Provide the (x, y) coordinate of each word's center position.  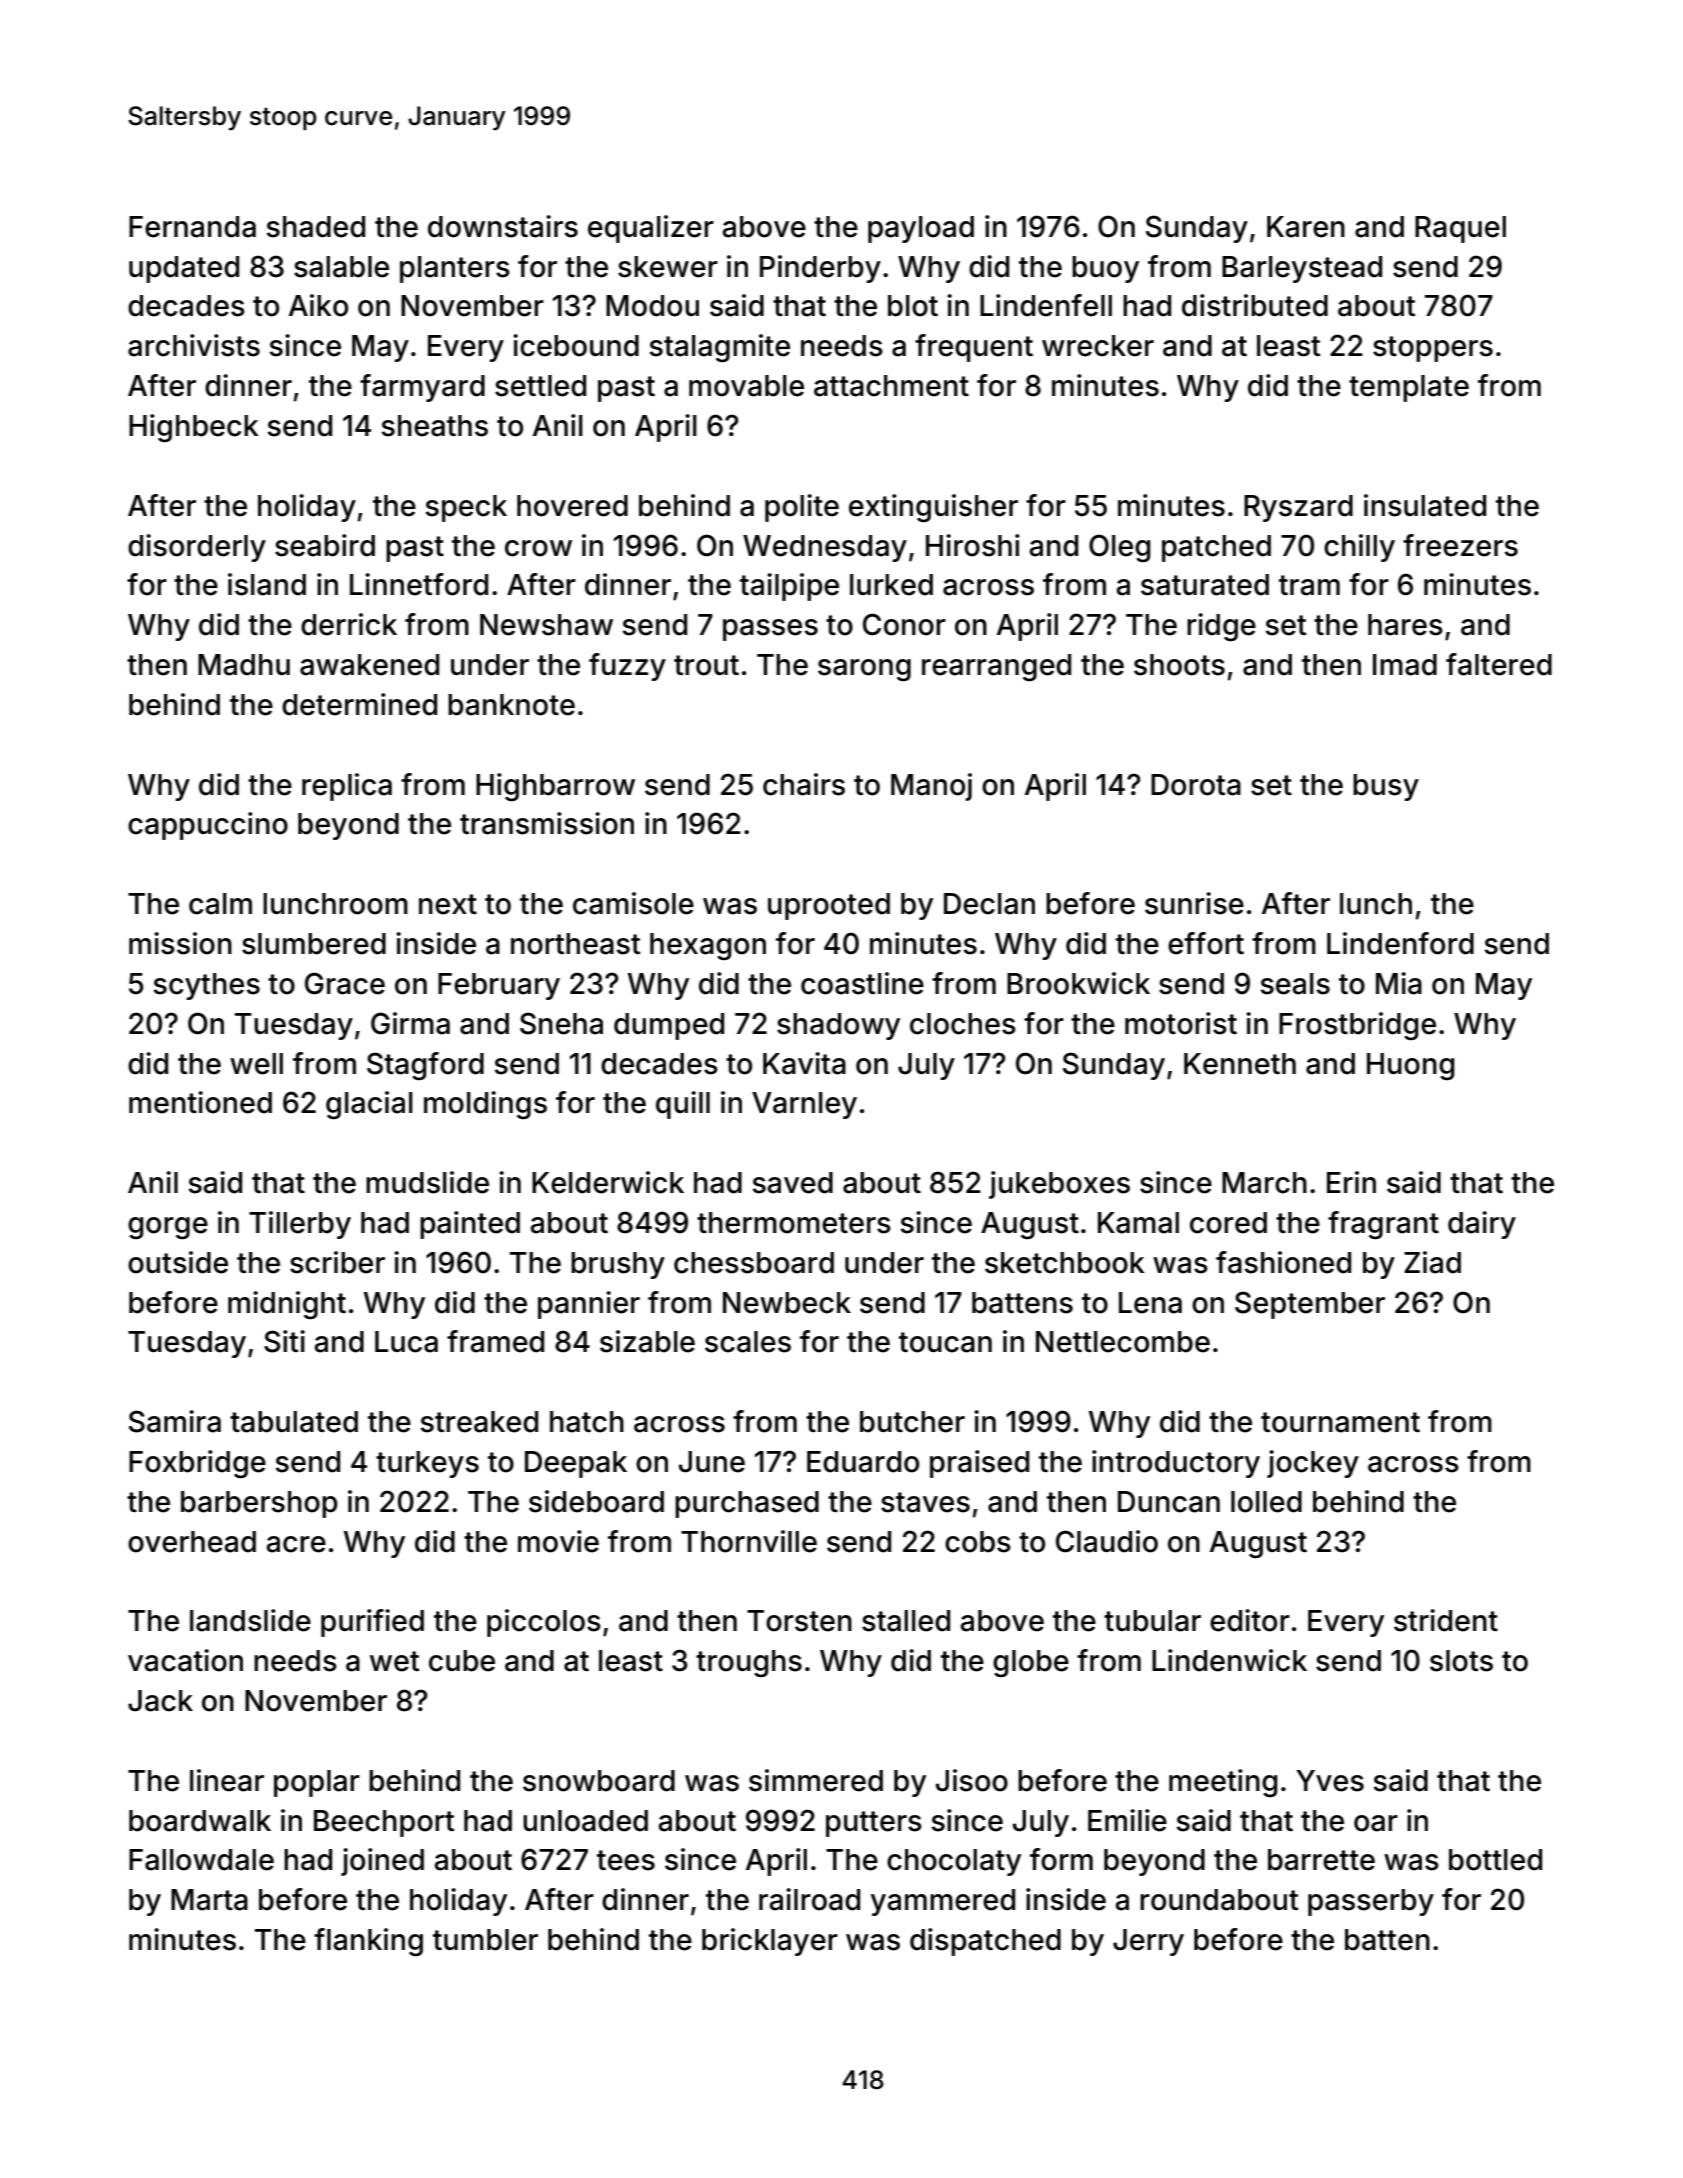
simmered (816, 1780)
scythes (206, 986)
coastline (862, 983)
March (1264, 1183)
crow (538, 548)
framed (495, 1341)
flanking (368, 1942)
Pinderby (820, 269)
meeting (1223, 1783)
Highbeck (194, 428)
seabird (325, 545)
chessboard (754, 1263)
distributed (1255, 305)
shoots (1179, 665)
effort (1206, 943)
